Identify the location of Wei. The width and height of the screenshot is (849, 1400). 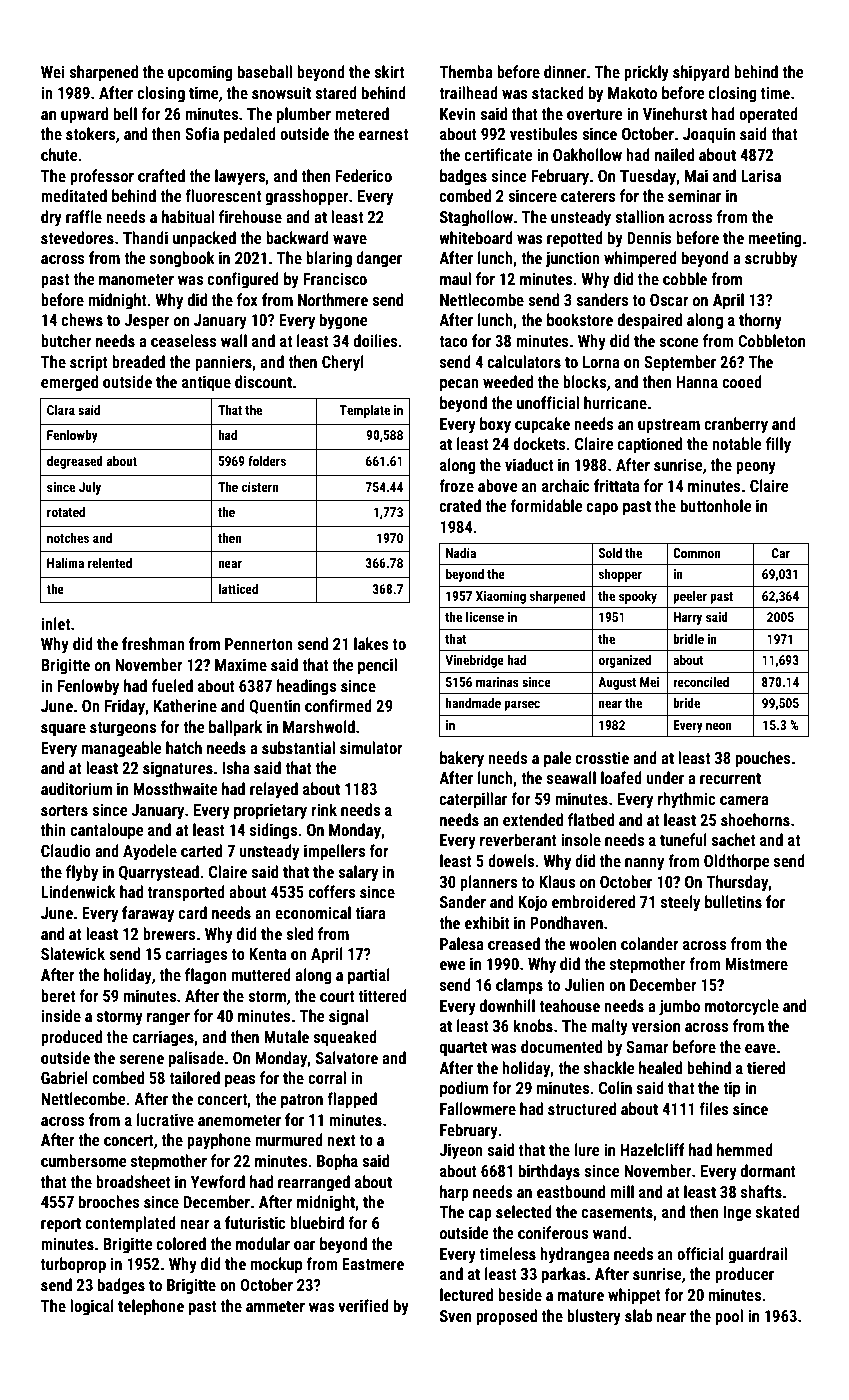
(53, 72).
